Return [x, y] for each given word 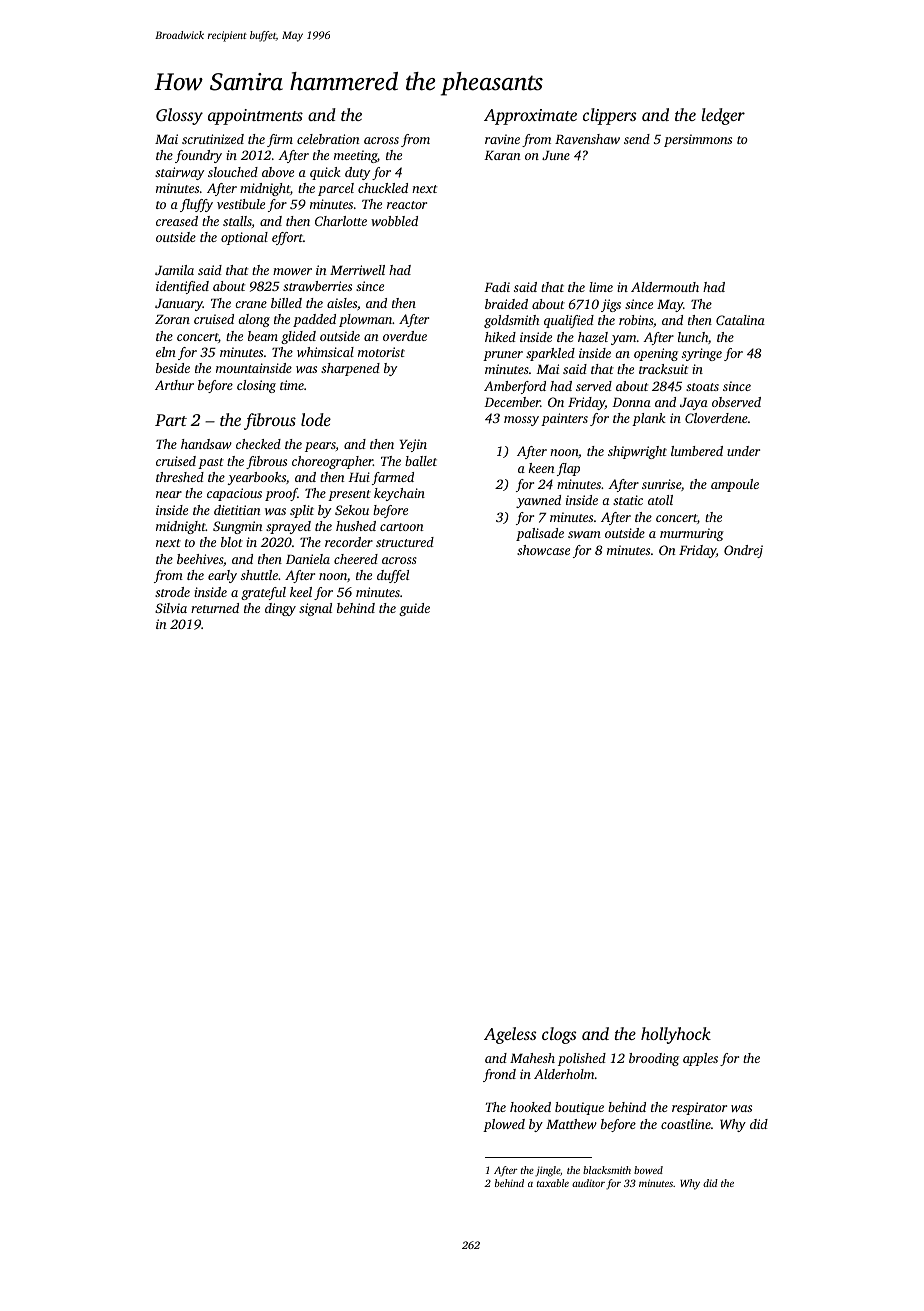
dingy [280, 609]
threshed [180, 477]
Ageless [510, 1035]
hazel [593, 337]
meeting [355, 156]
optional [244, 238]
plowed [504, 1125]
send [637, 139]
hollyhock [676, 1035]
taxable [553, 1183]
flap [568, 469]
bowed [648, 1170]
